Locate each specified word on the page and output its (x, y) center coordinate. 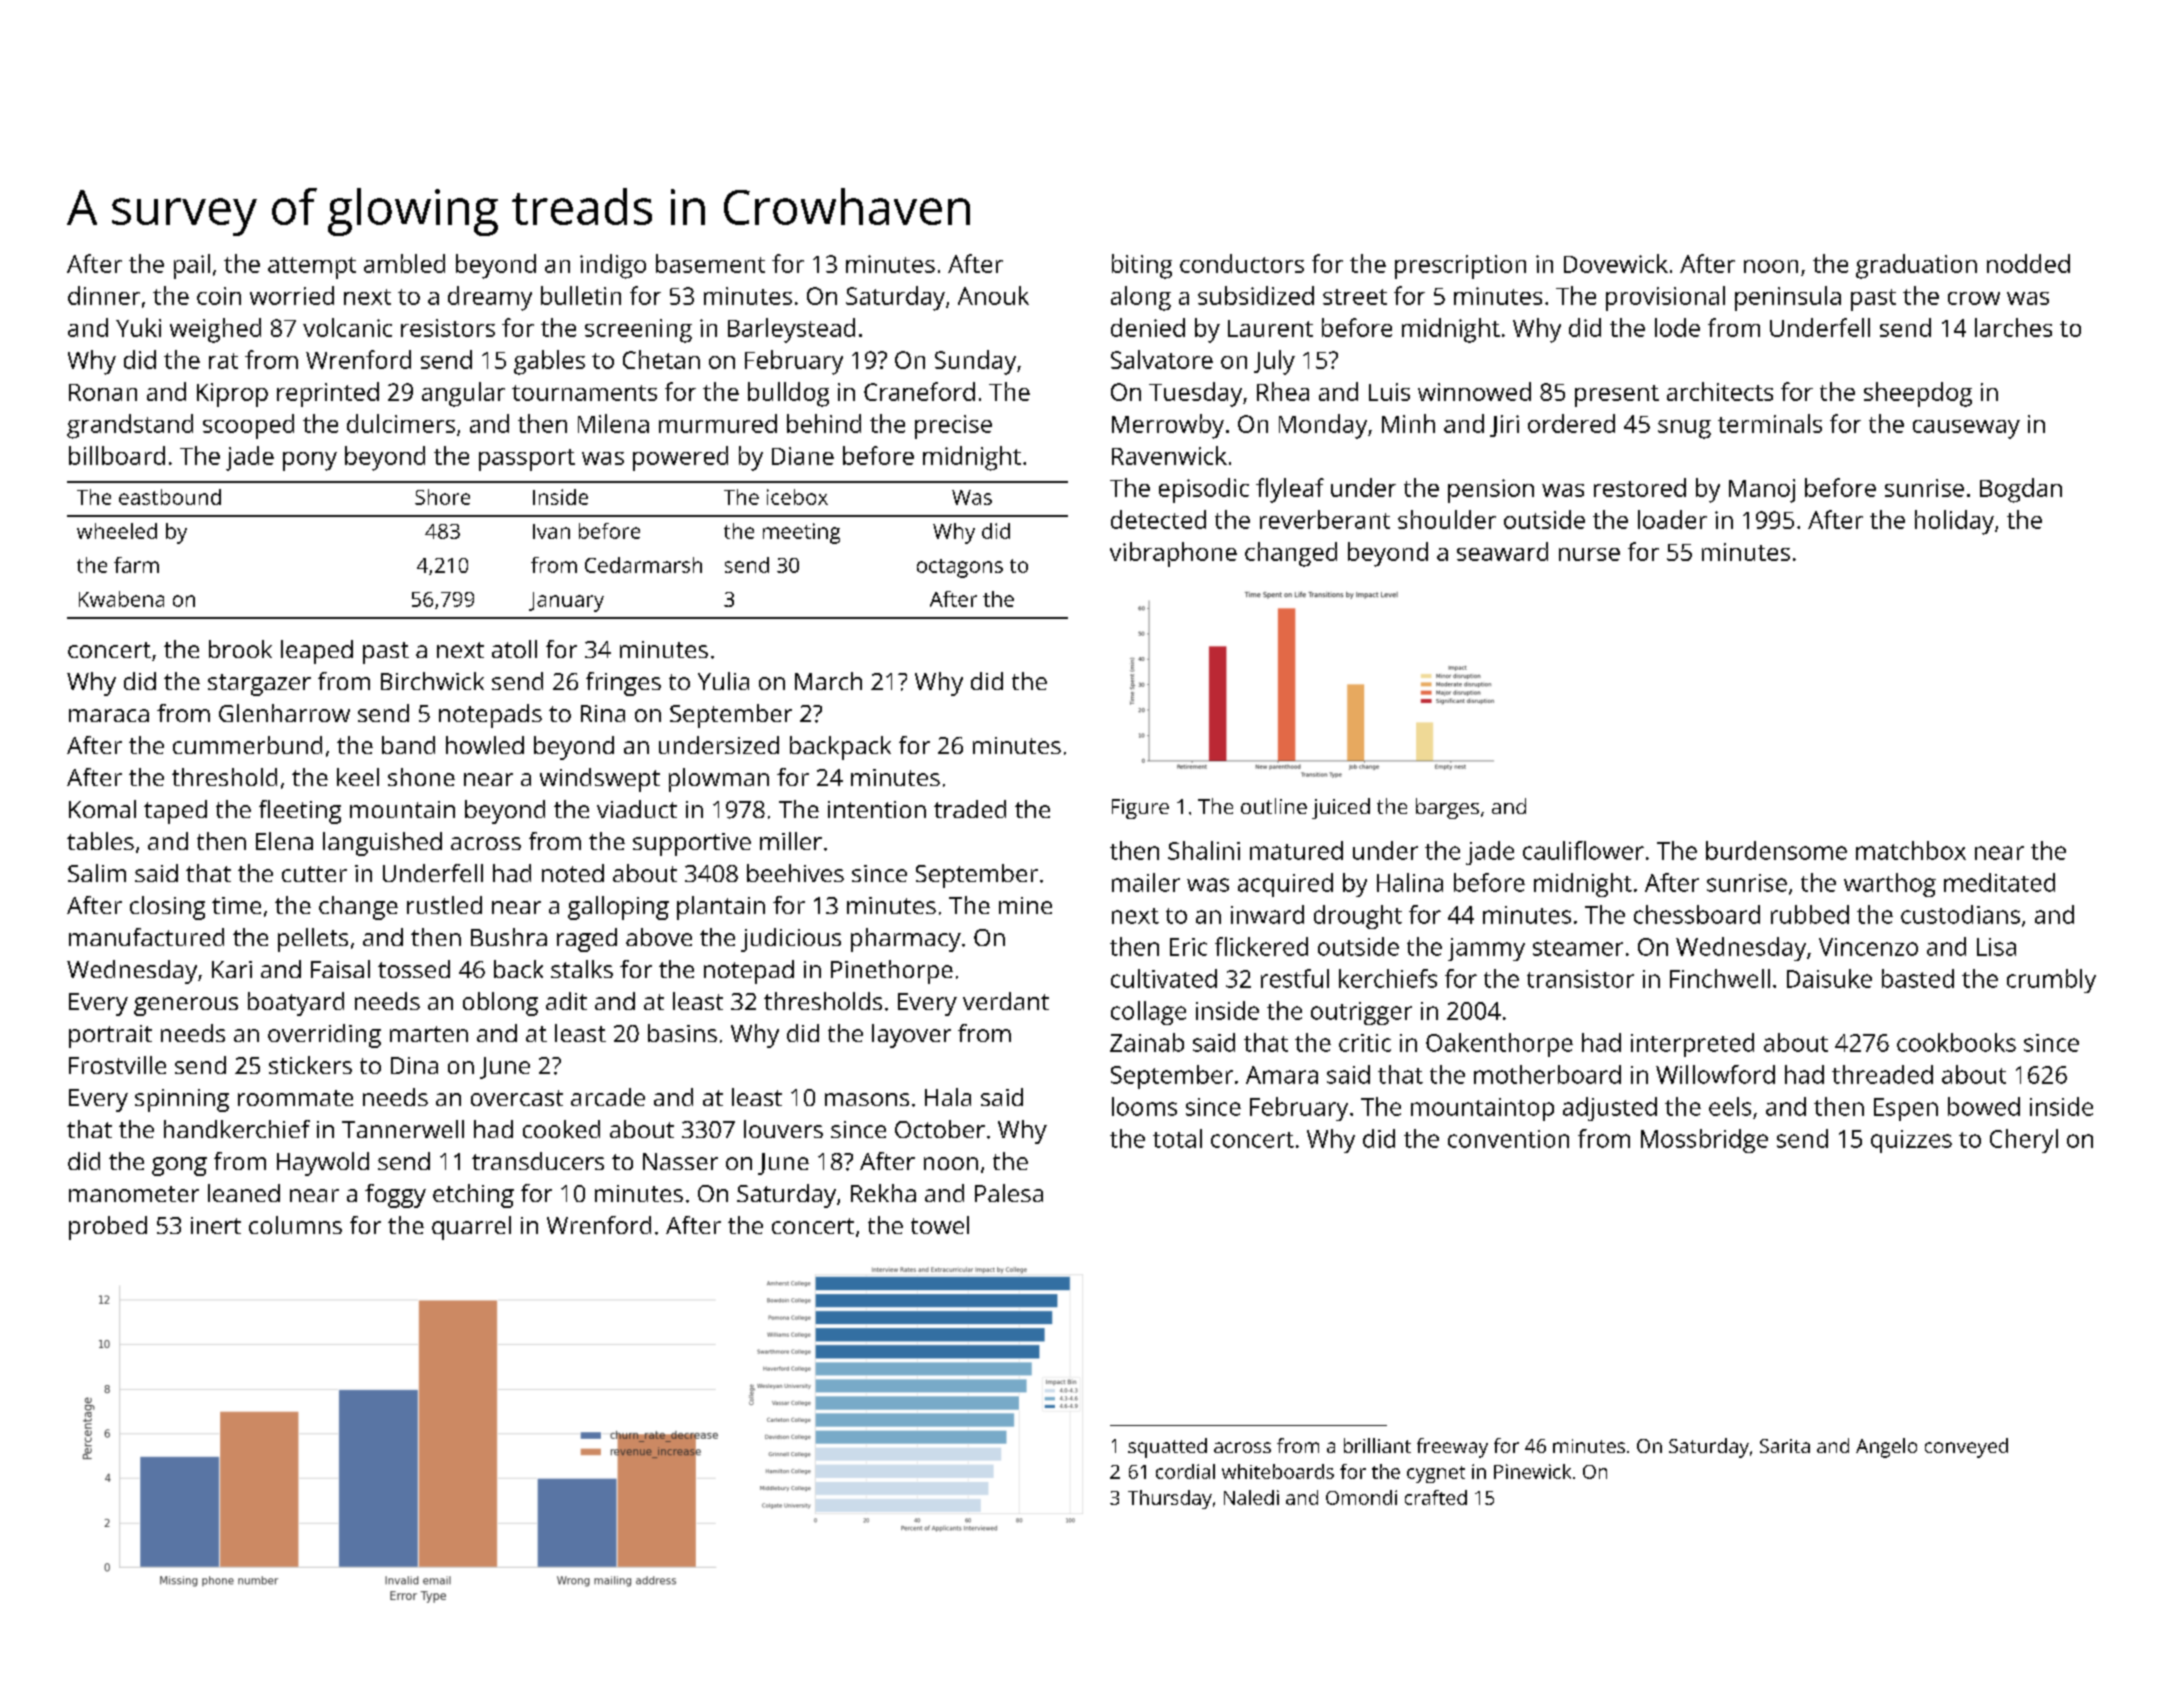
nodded (2028, 263)
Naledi (1251, 1497)
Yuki (138, 327)
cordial (1185, 1471)
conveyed (1966, 1448)
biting (1142, 266)
